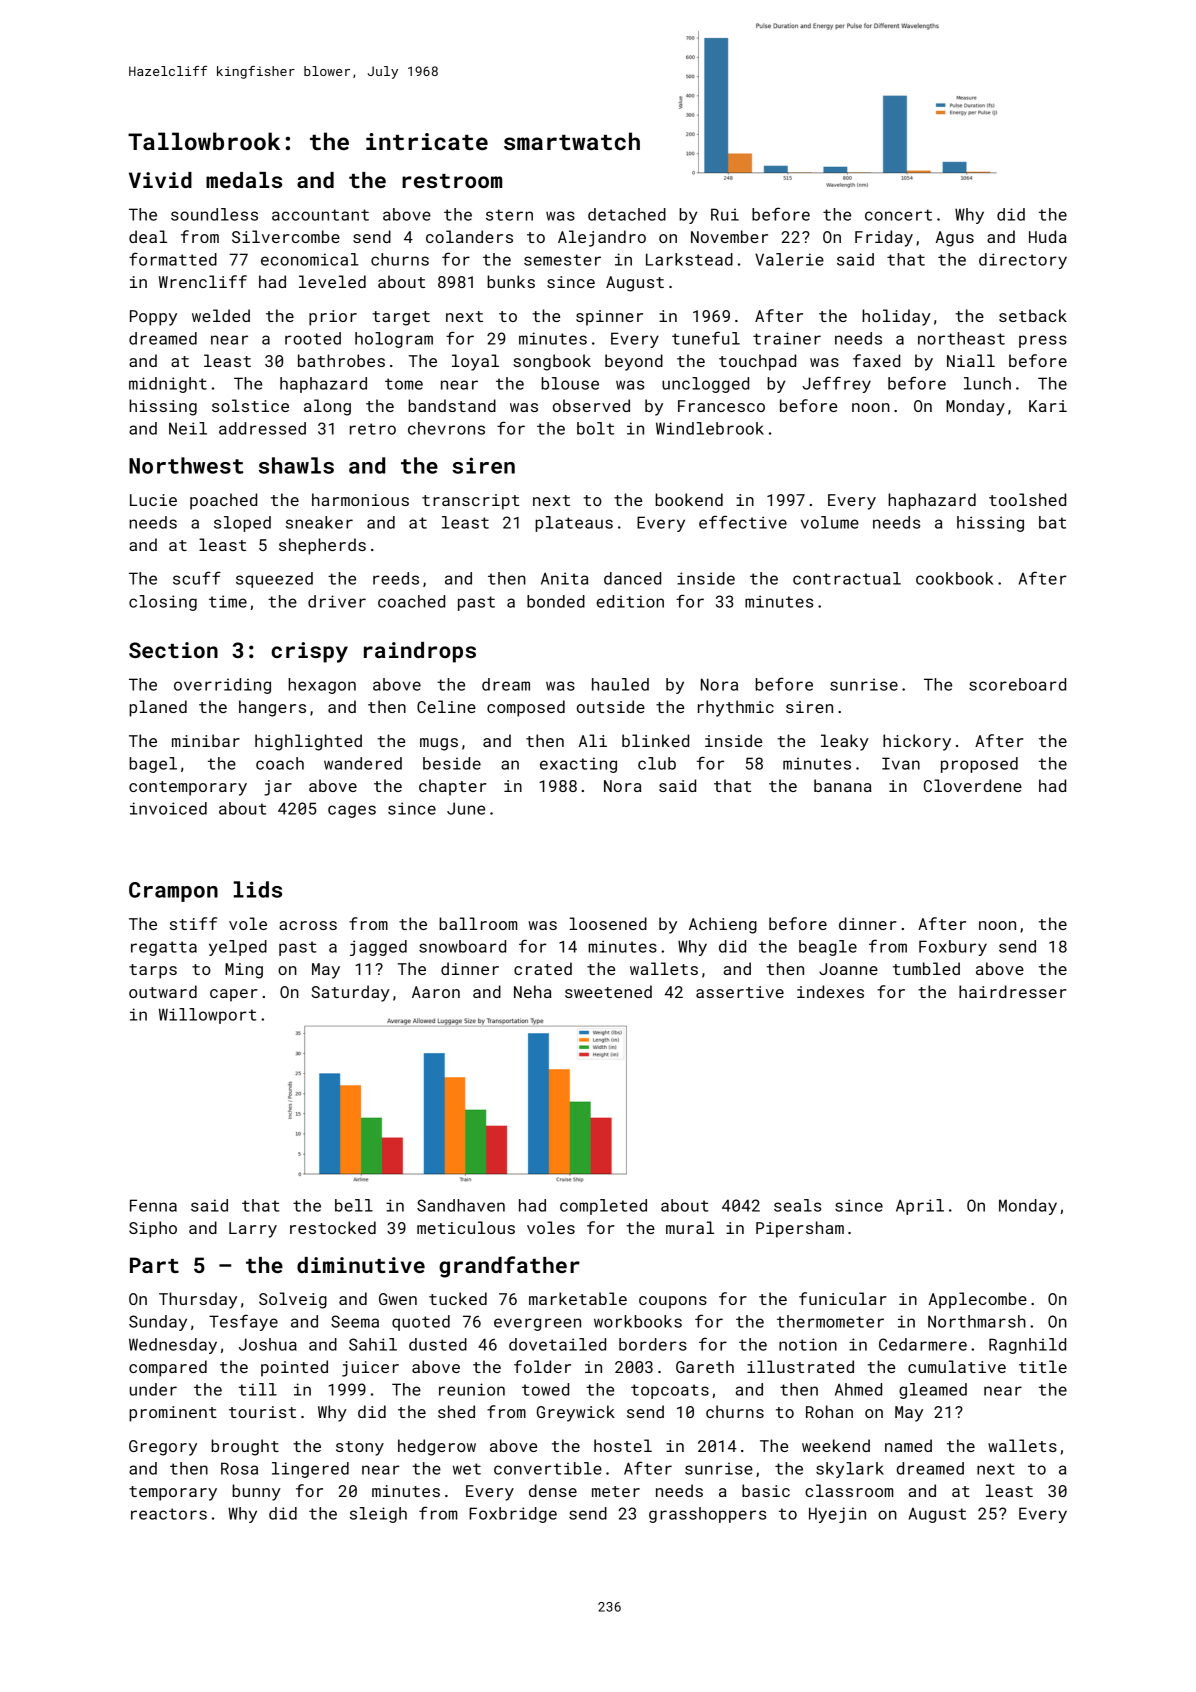  What do you see at coordinates (847, 578) in the image?
I see `contractual` at bounding box center [847, 578].
